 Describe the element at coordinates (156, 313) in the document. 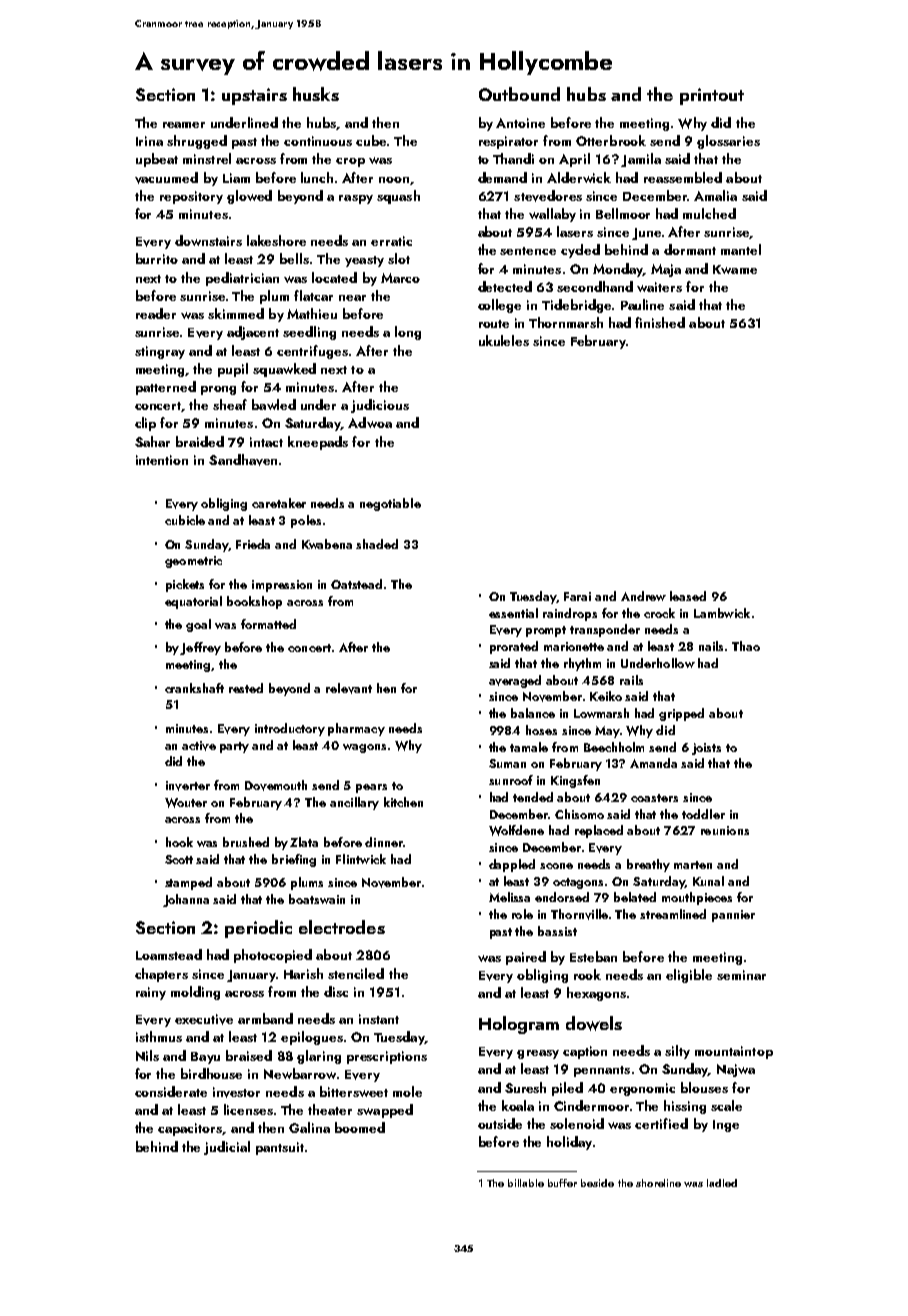

I see `reader` at that location.
